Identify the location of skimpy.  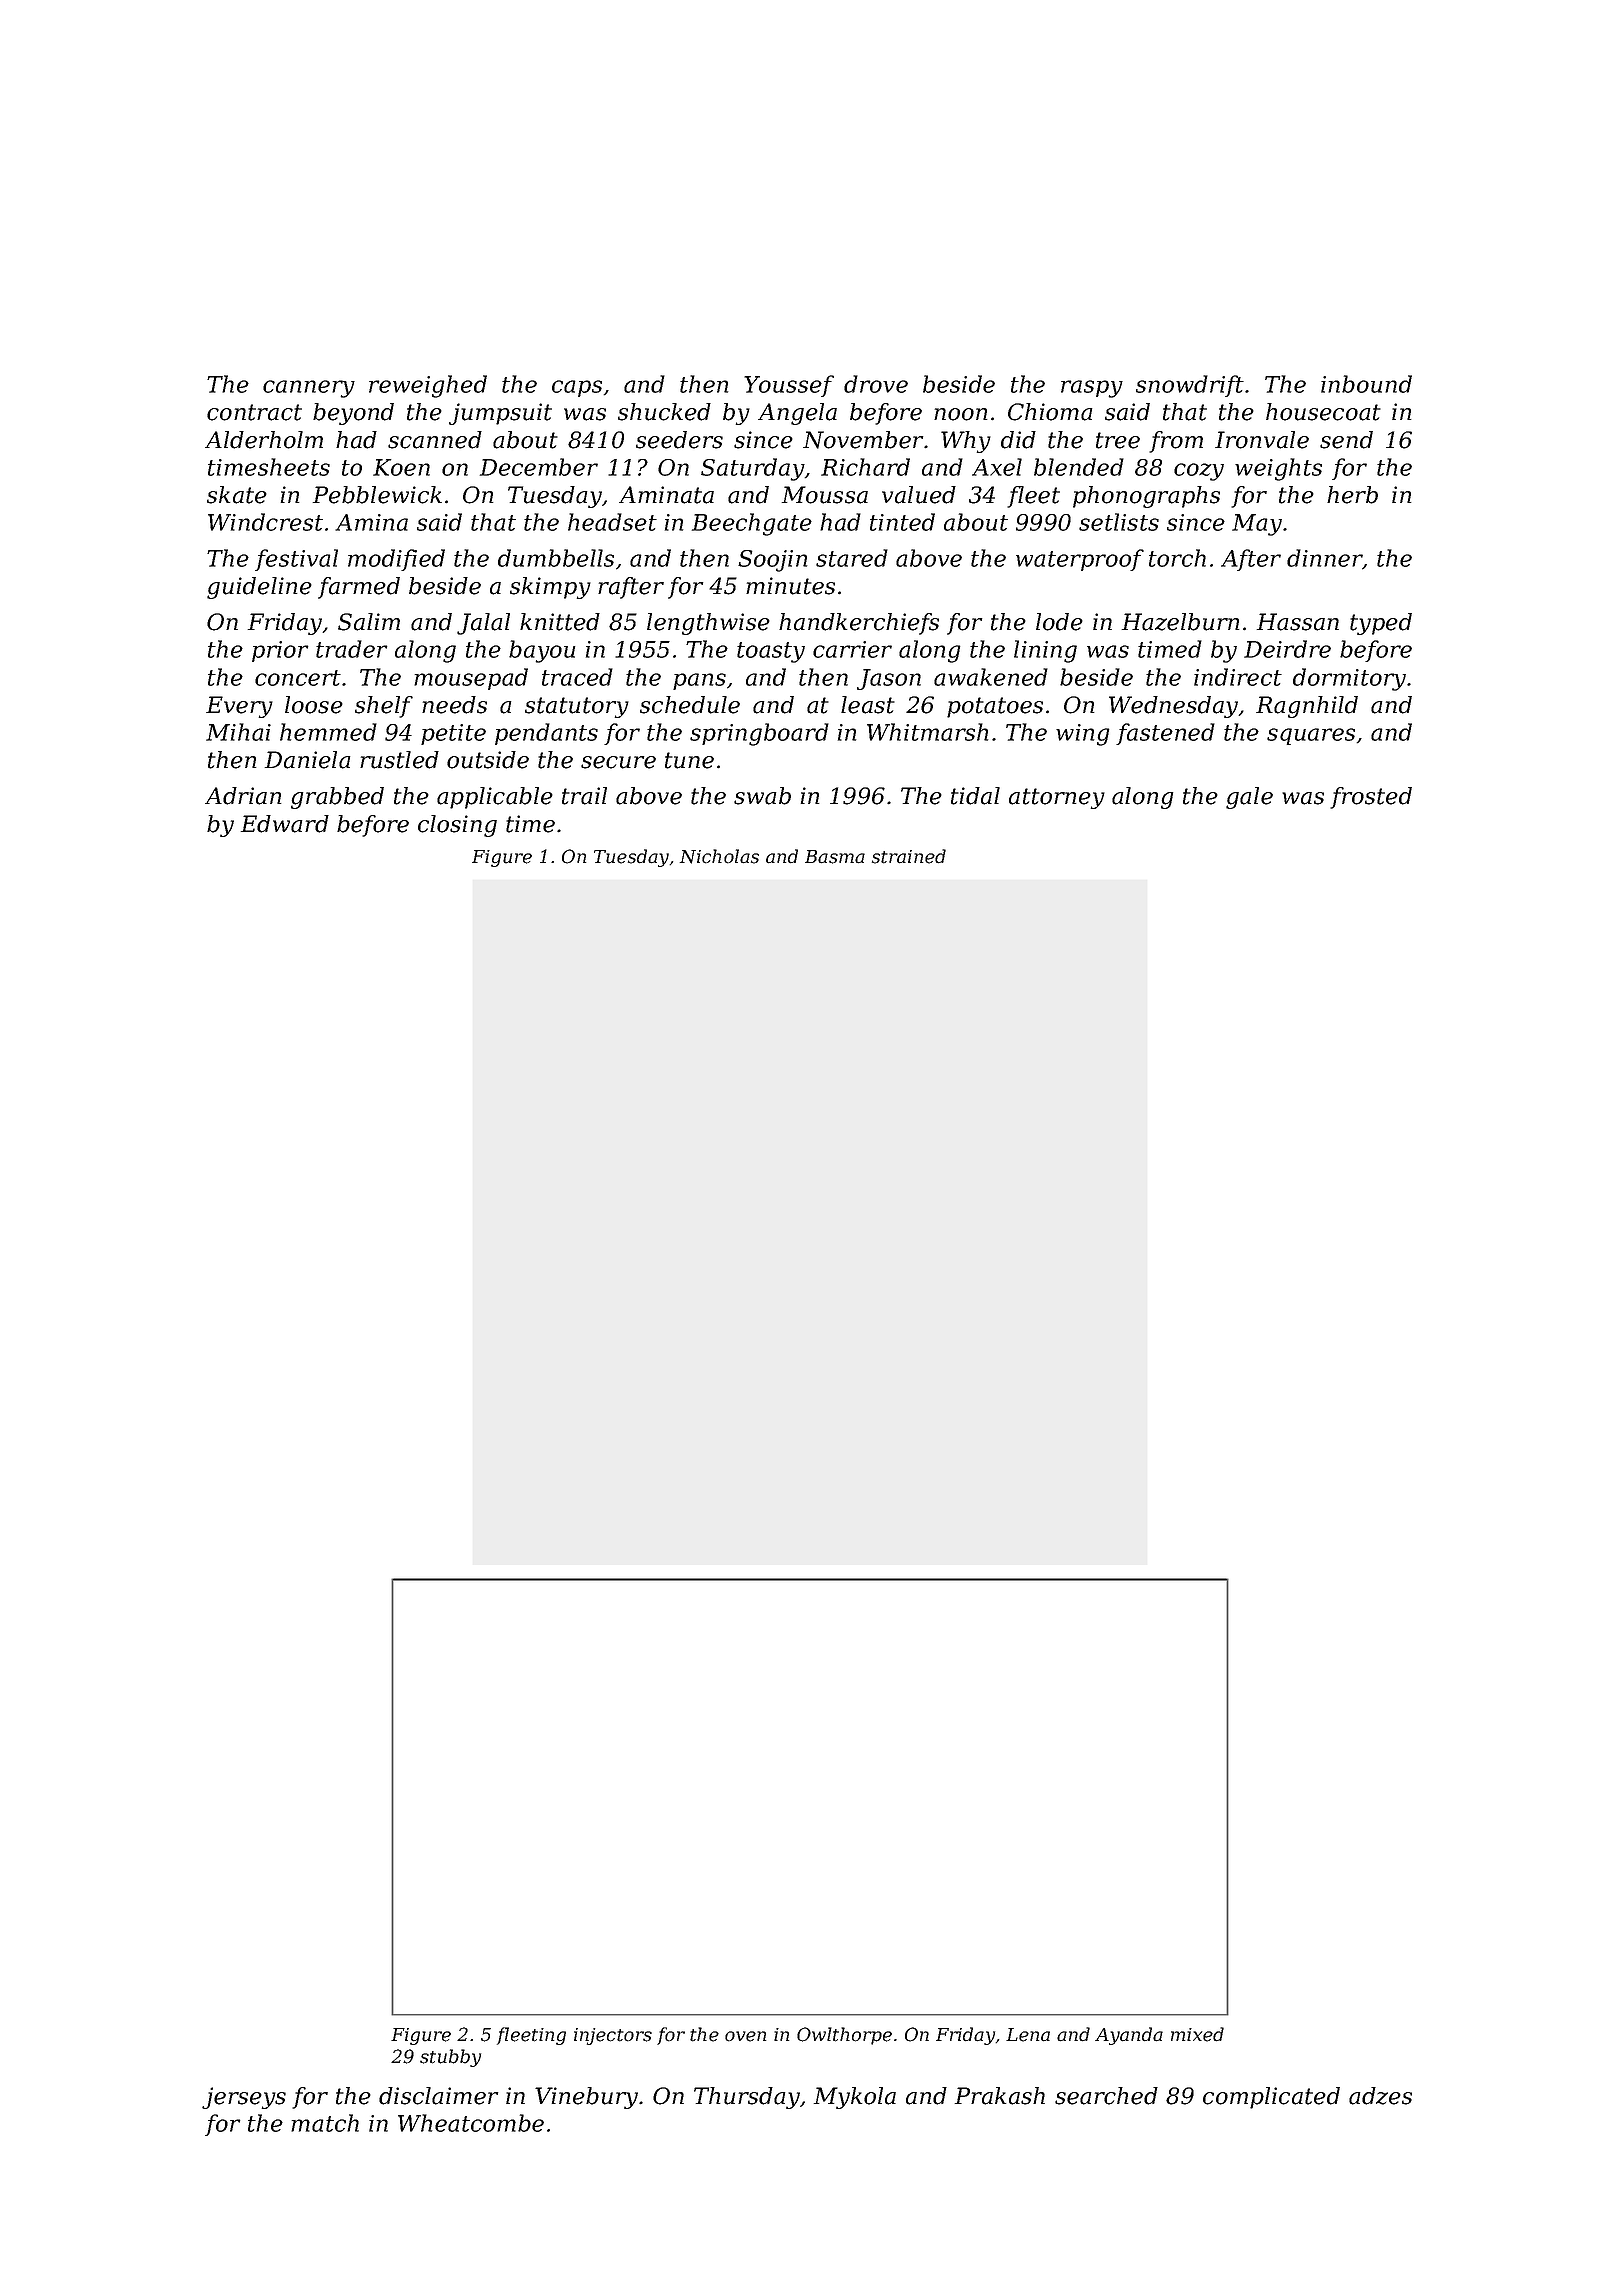
(550, 588).
